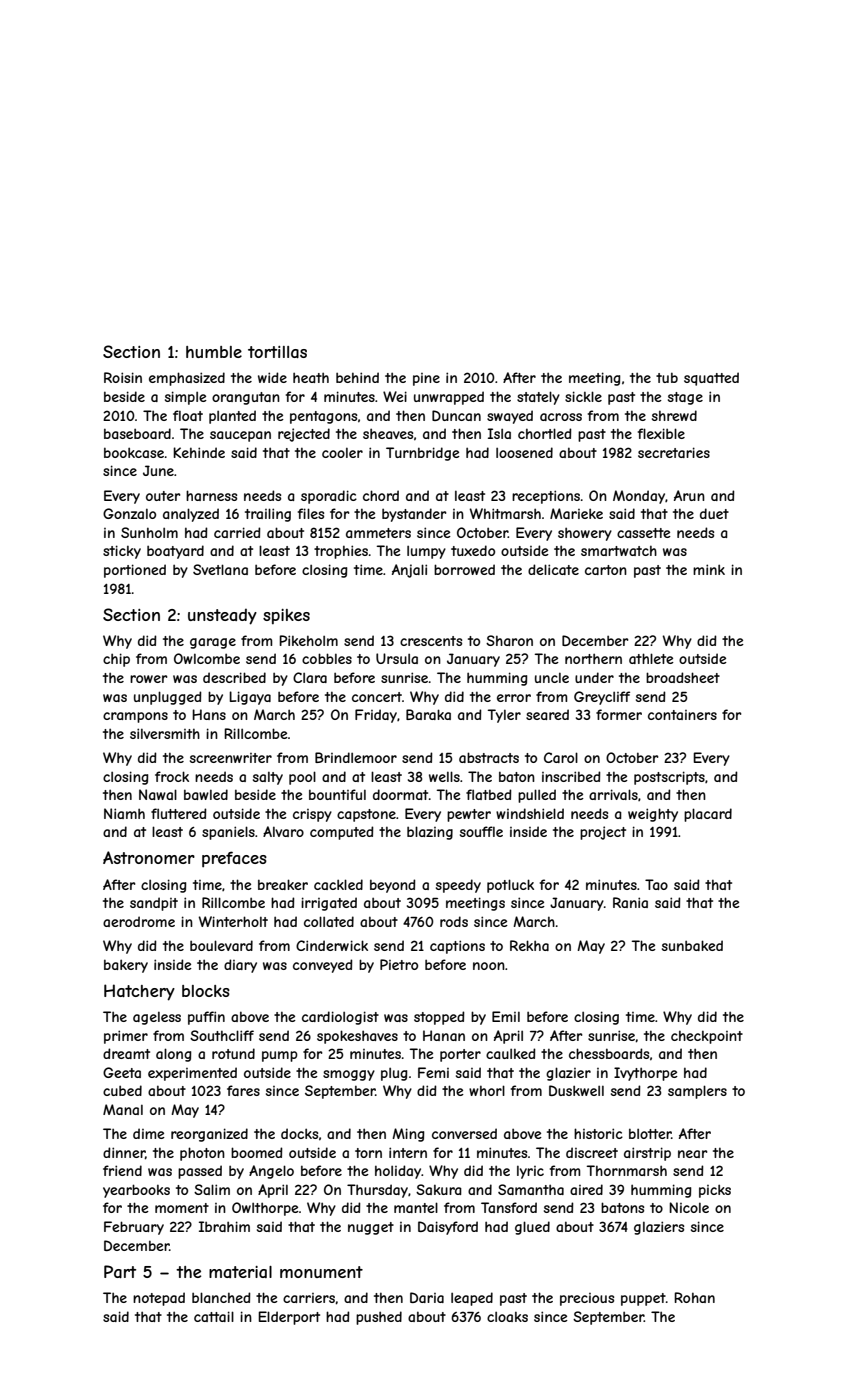  I want to click on Monday, so click(639, 497).
